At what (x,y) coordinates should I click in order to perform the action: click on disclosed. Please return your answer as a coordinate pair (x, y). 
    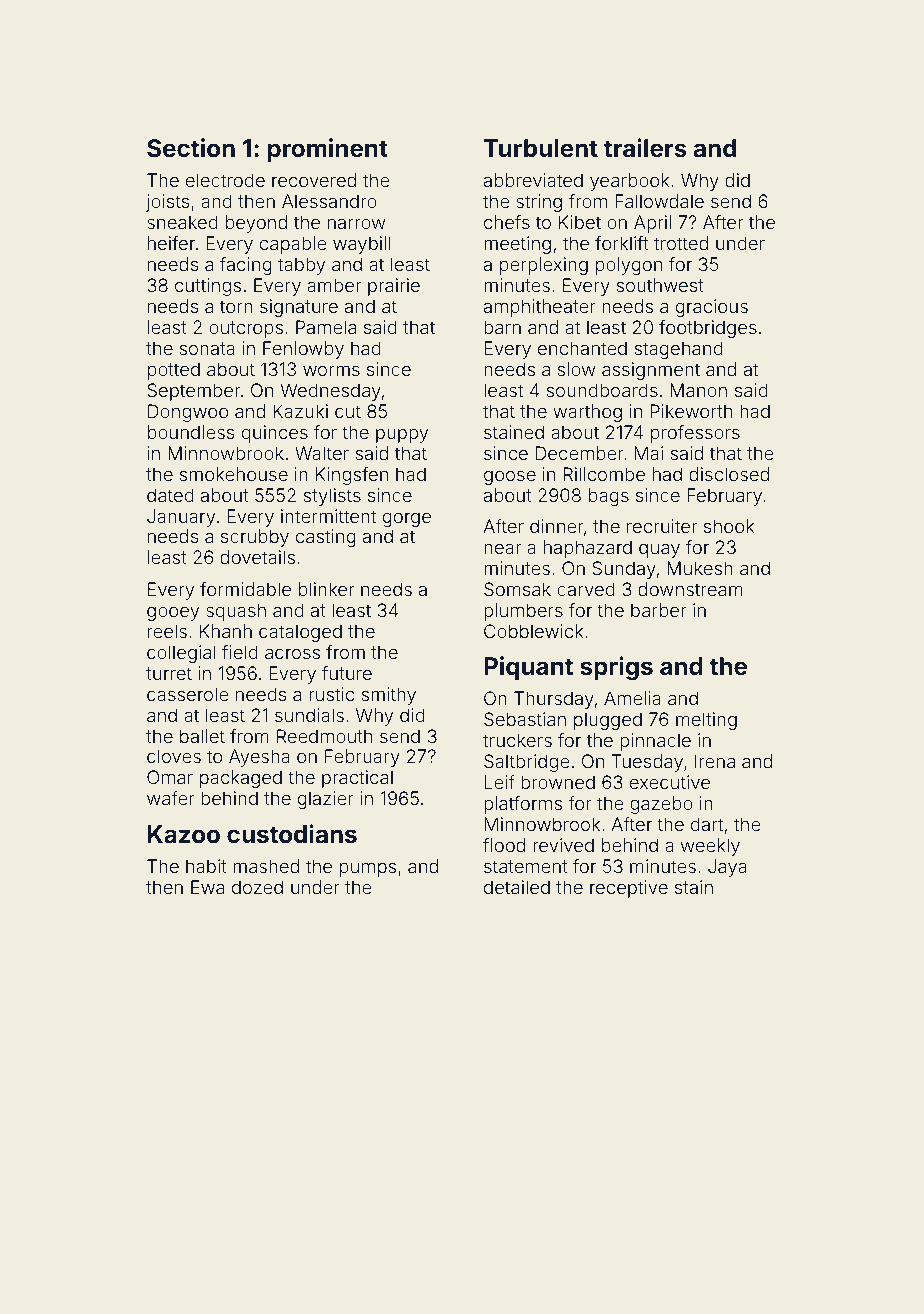
    Looking at the image, I should click on (729, 474).
